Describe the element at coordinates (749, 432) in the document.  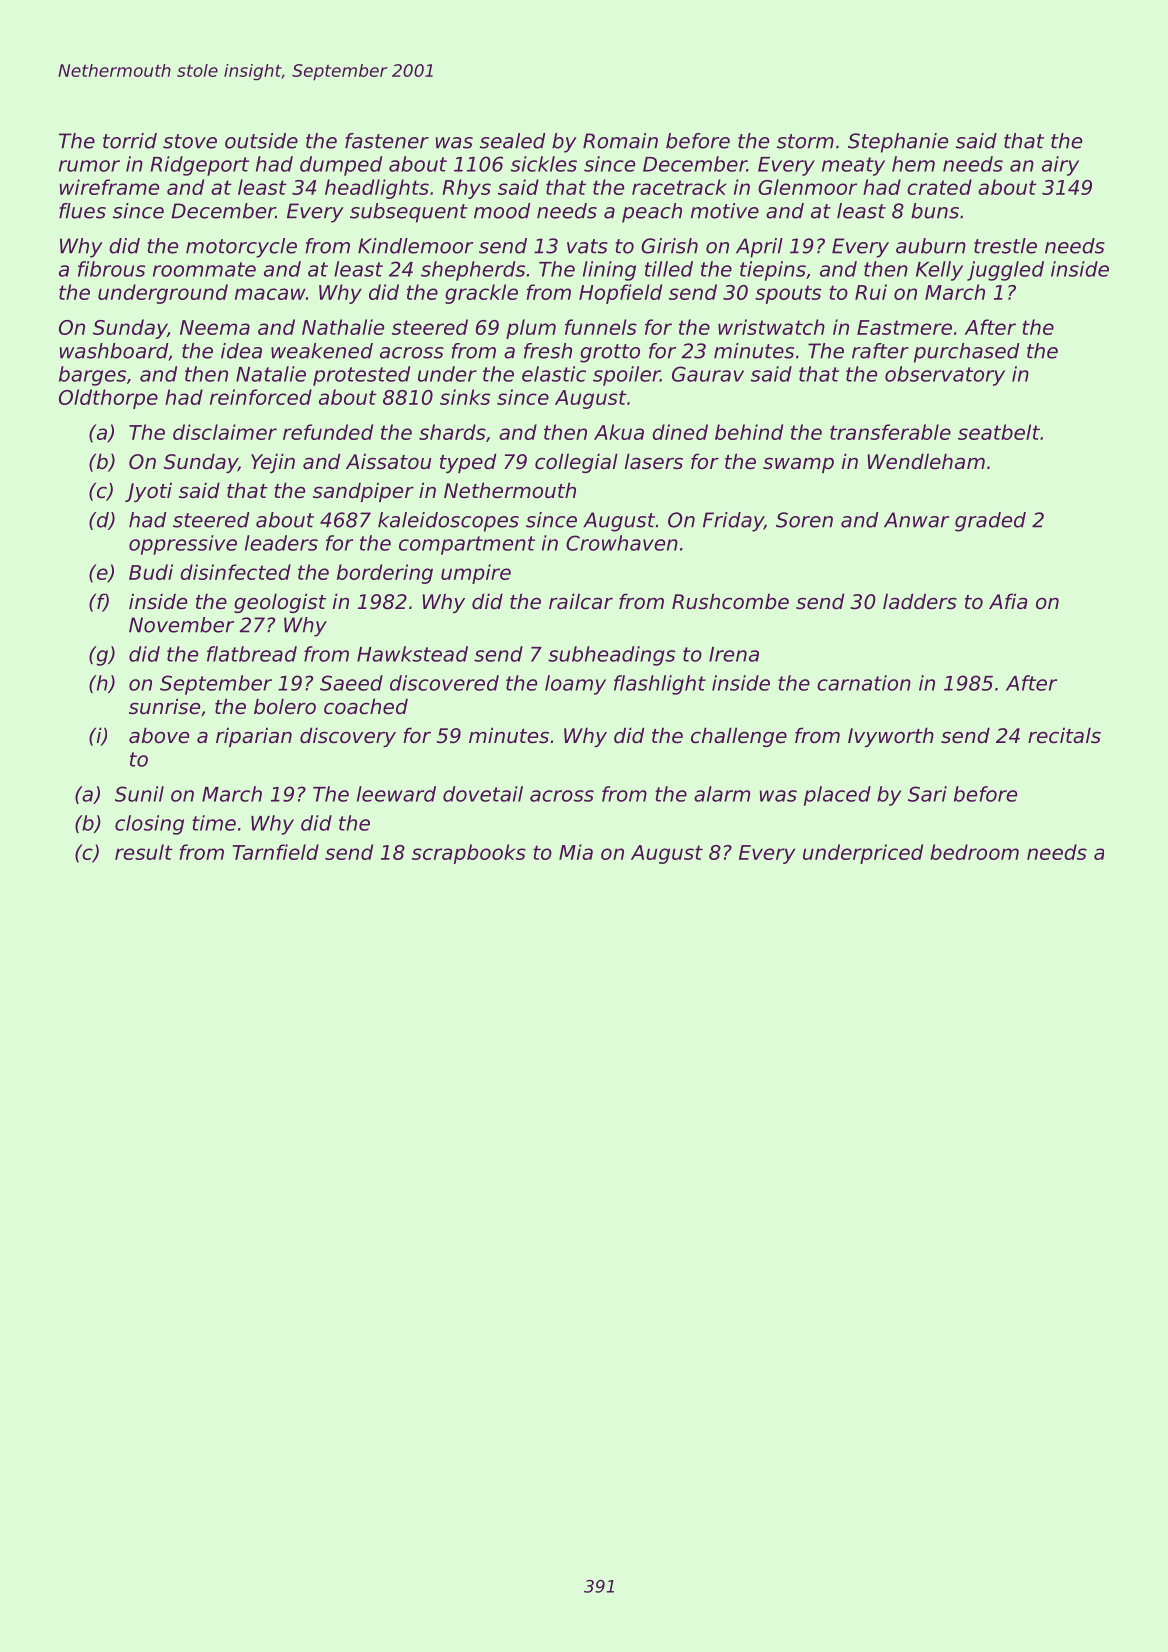
I see `behind` at that location.
